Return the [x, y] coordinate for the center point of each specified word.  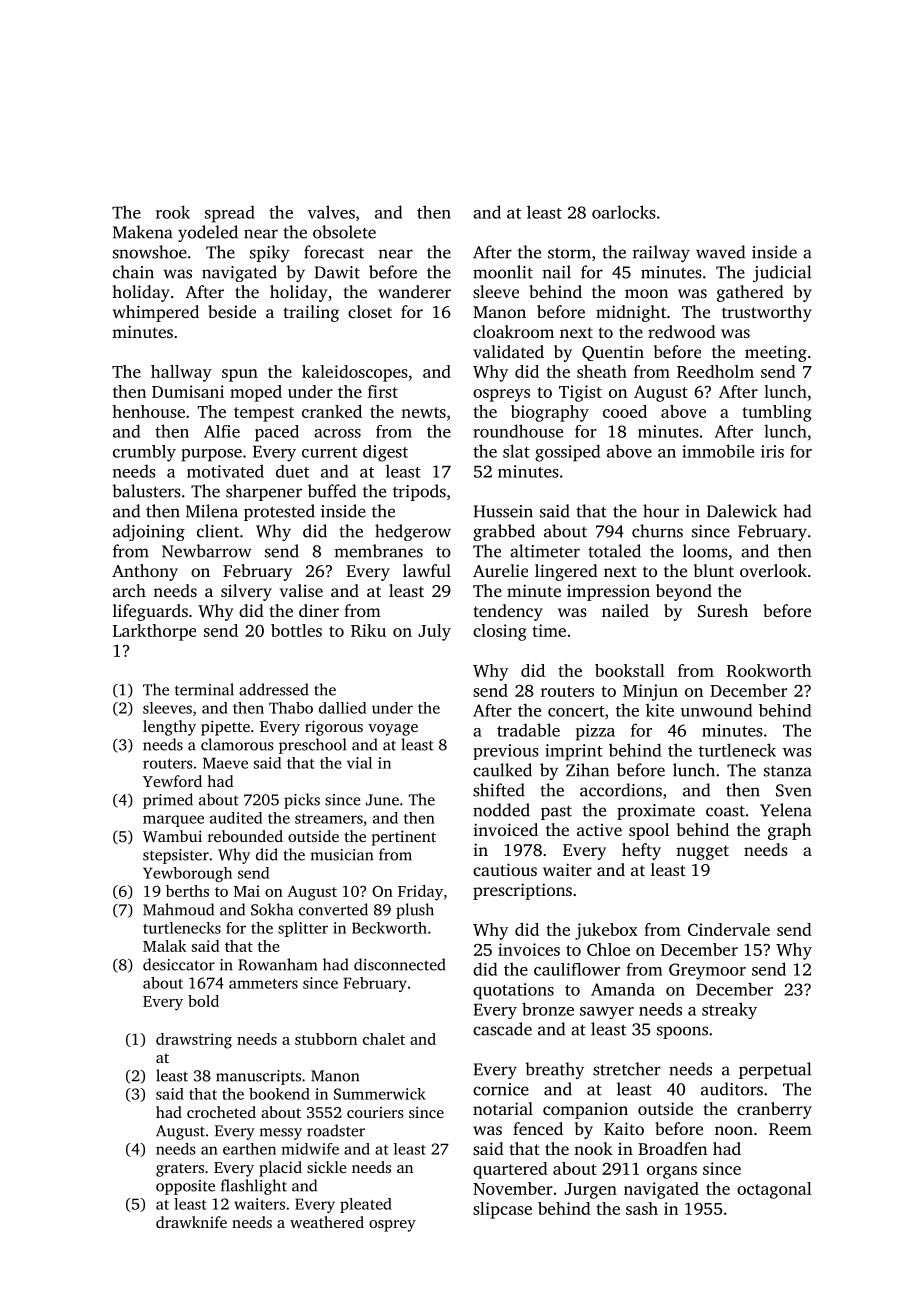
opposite [185, 1187]
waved [720, 252]
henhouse [148, 411]
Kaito [624, 1128]
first [383, 391]
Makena [143, 232]
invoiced [505, 829]
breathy [554, 1070]
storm [569, 253]
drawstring [194, 1041]
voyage [393, 730]
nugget [702, 852]
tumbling [777, 413]
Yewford [172, 781]
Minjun [650, 692]
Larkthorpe [154, 632]
